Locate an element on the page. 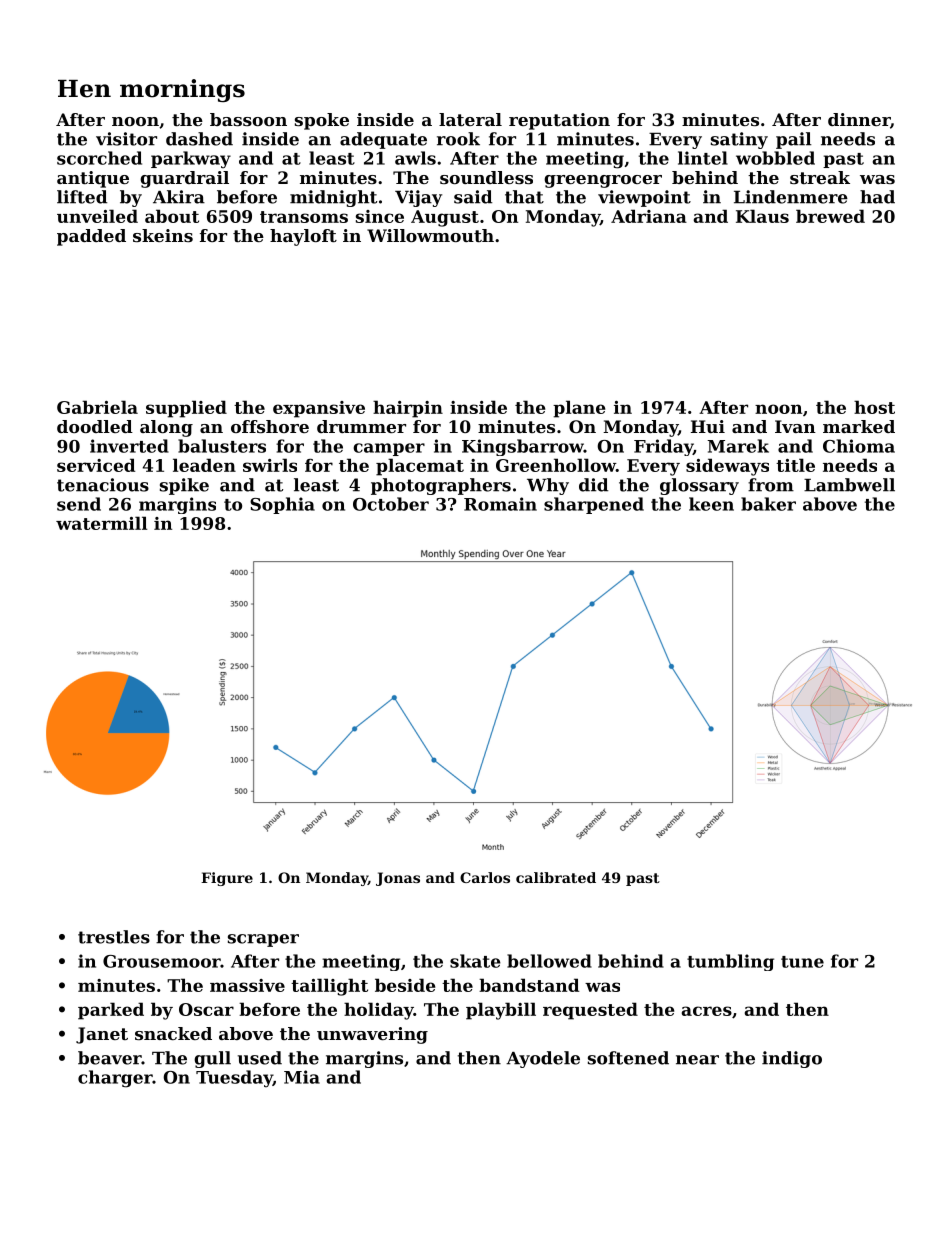  hairpin is located at coordinates (408, 409).
